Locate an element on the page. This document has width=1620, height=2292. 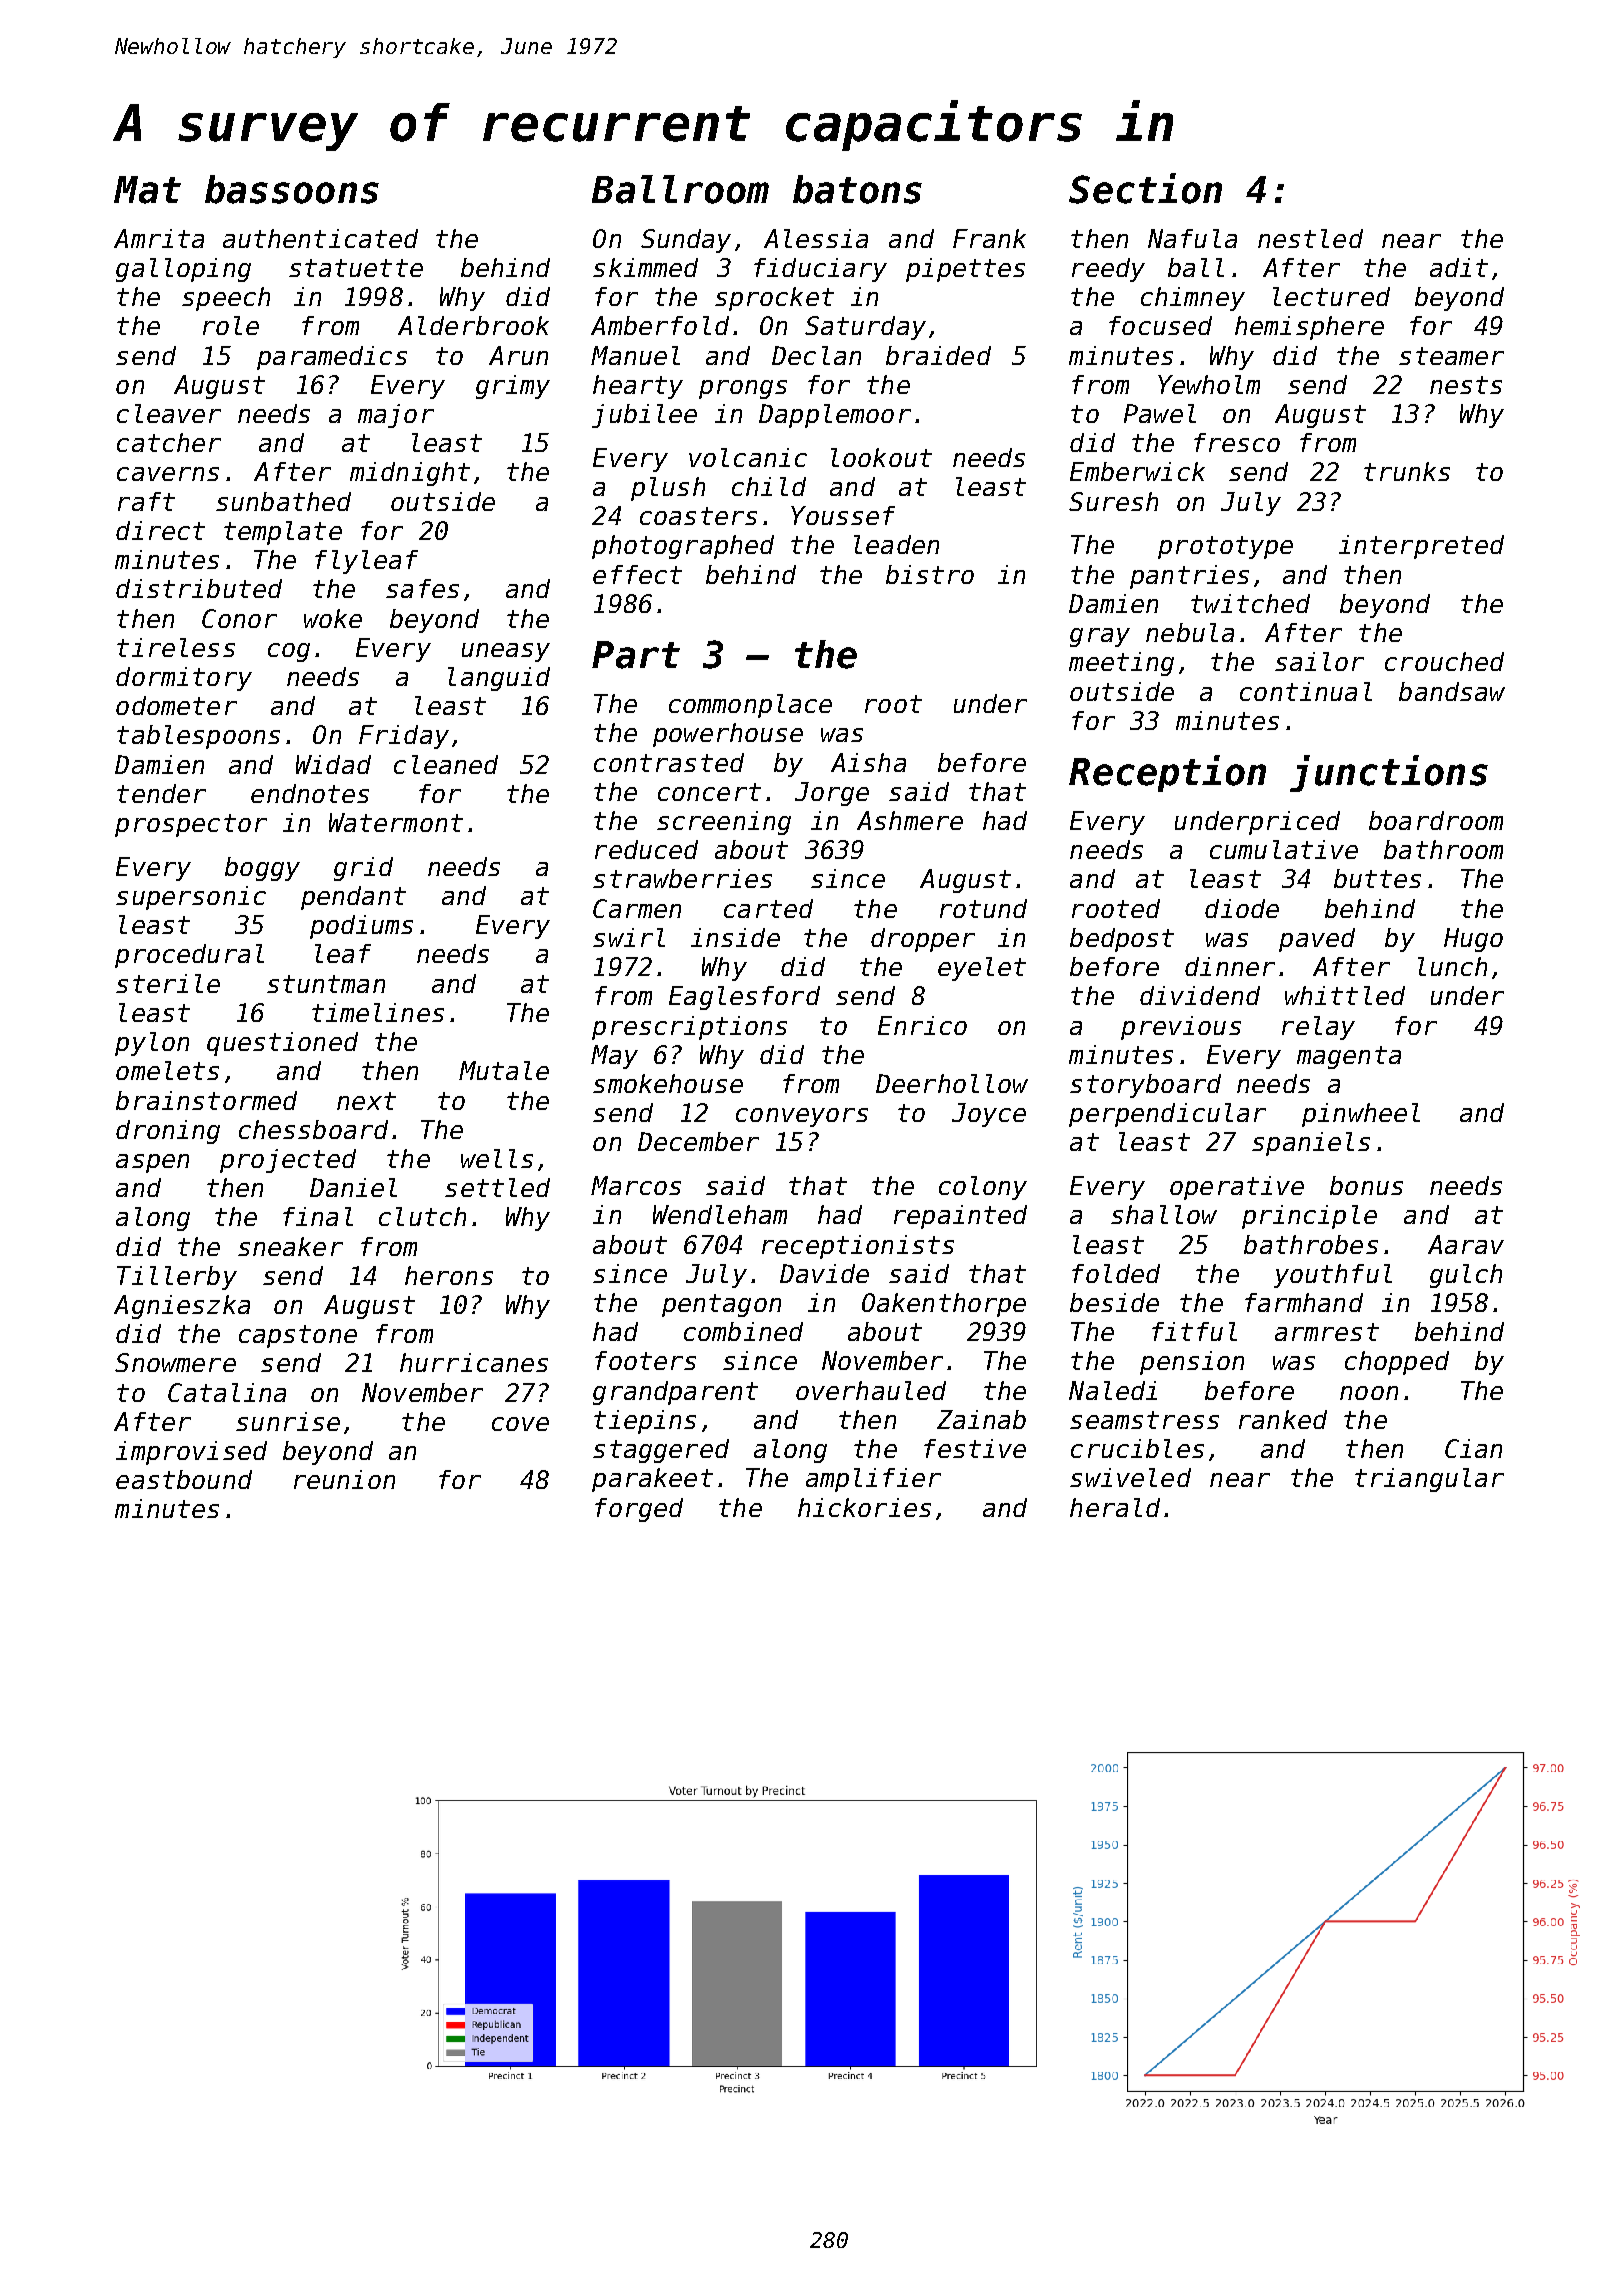
speech is located at coordinates (226, 299).
